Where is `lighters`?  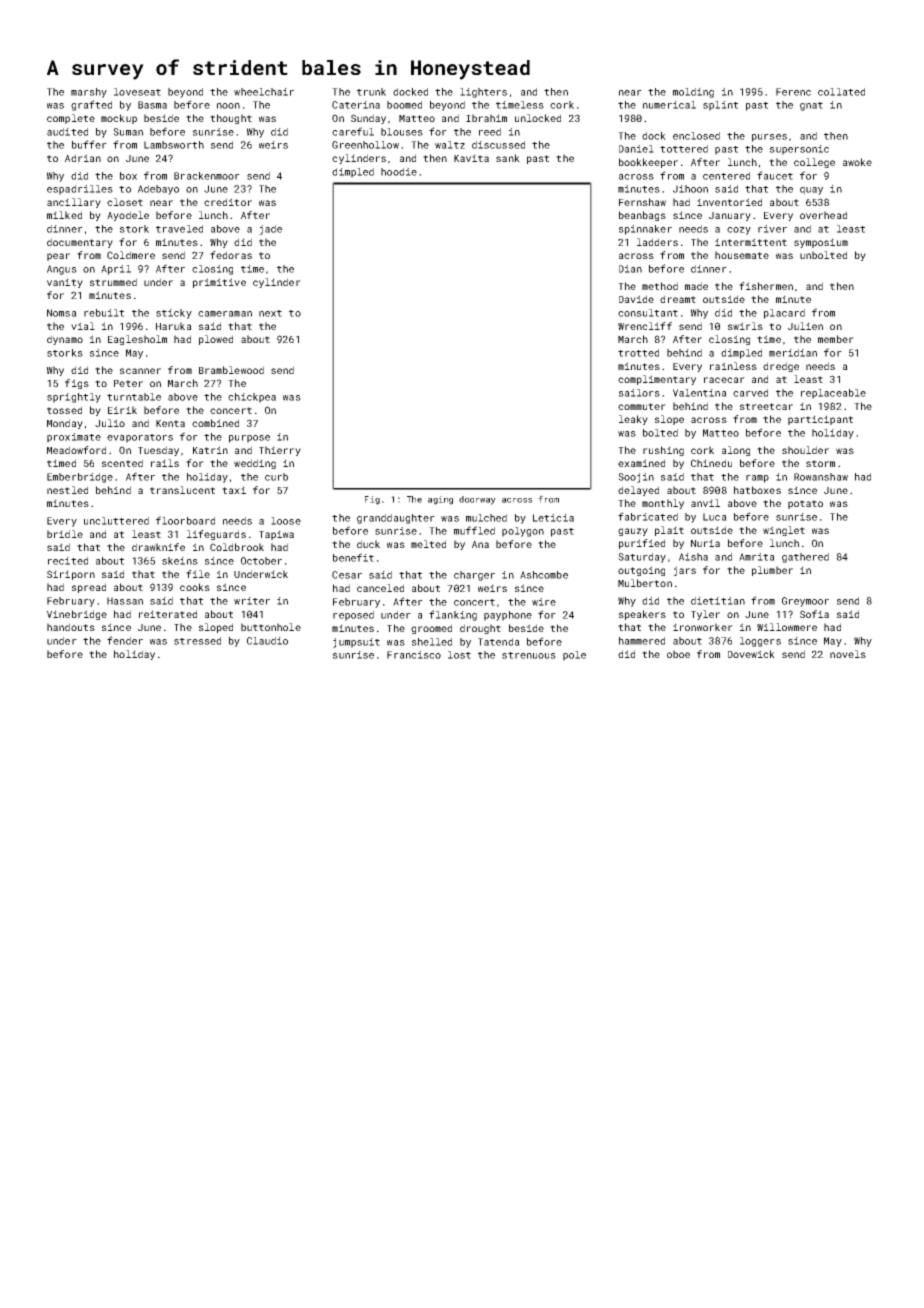 lighters is located at coordinates (483, 93).
